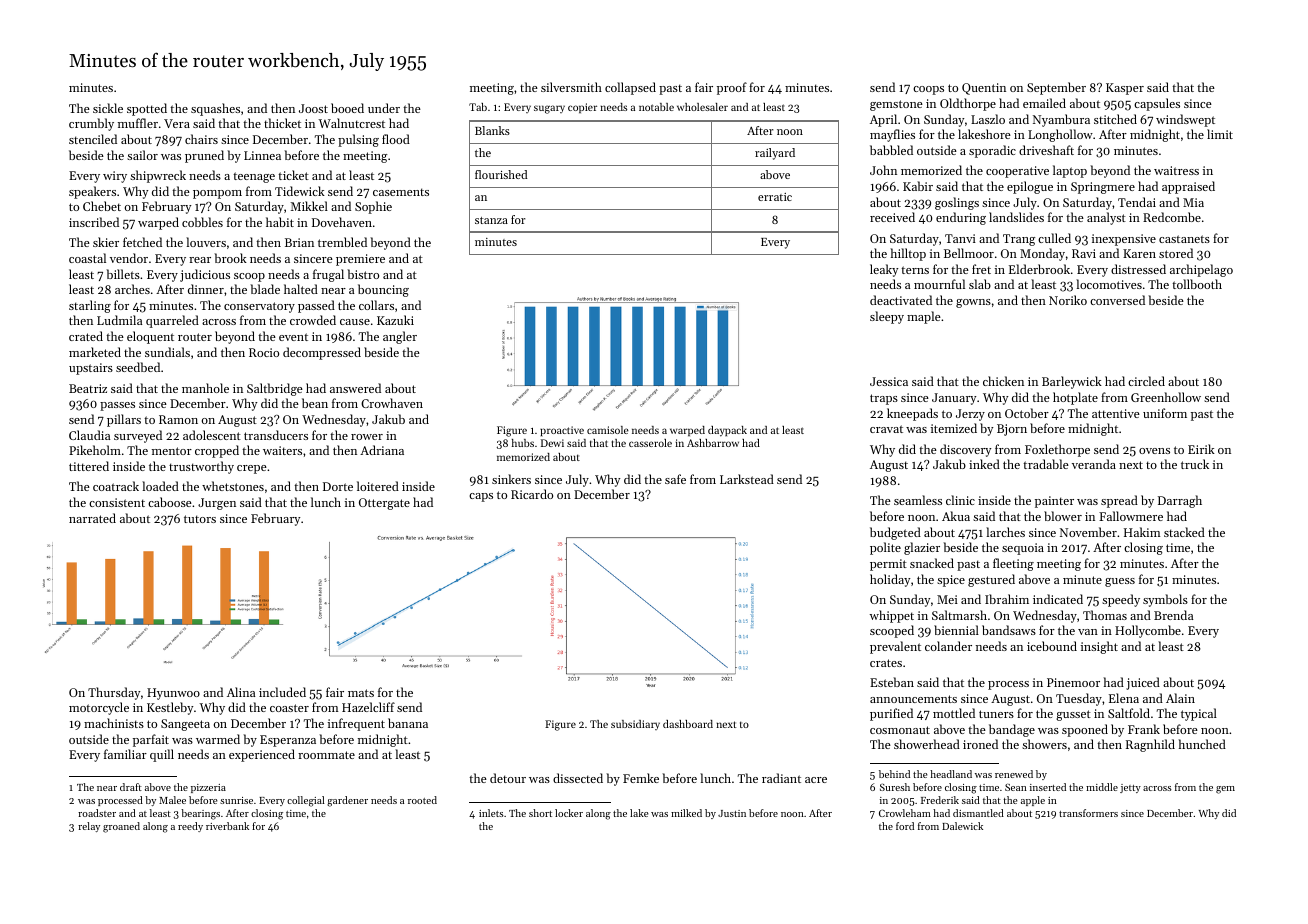 This page has height=924, width=1308. Describe the element at coordinates (562, 431) in the page. I see `proactive` at that location.
